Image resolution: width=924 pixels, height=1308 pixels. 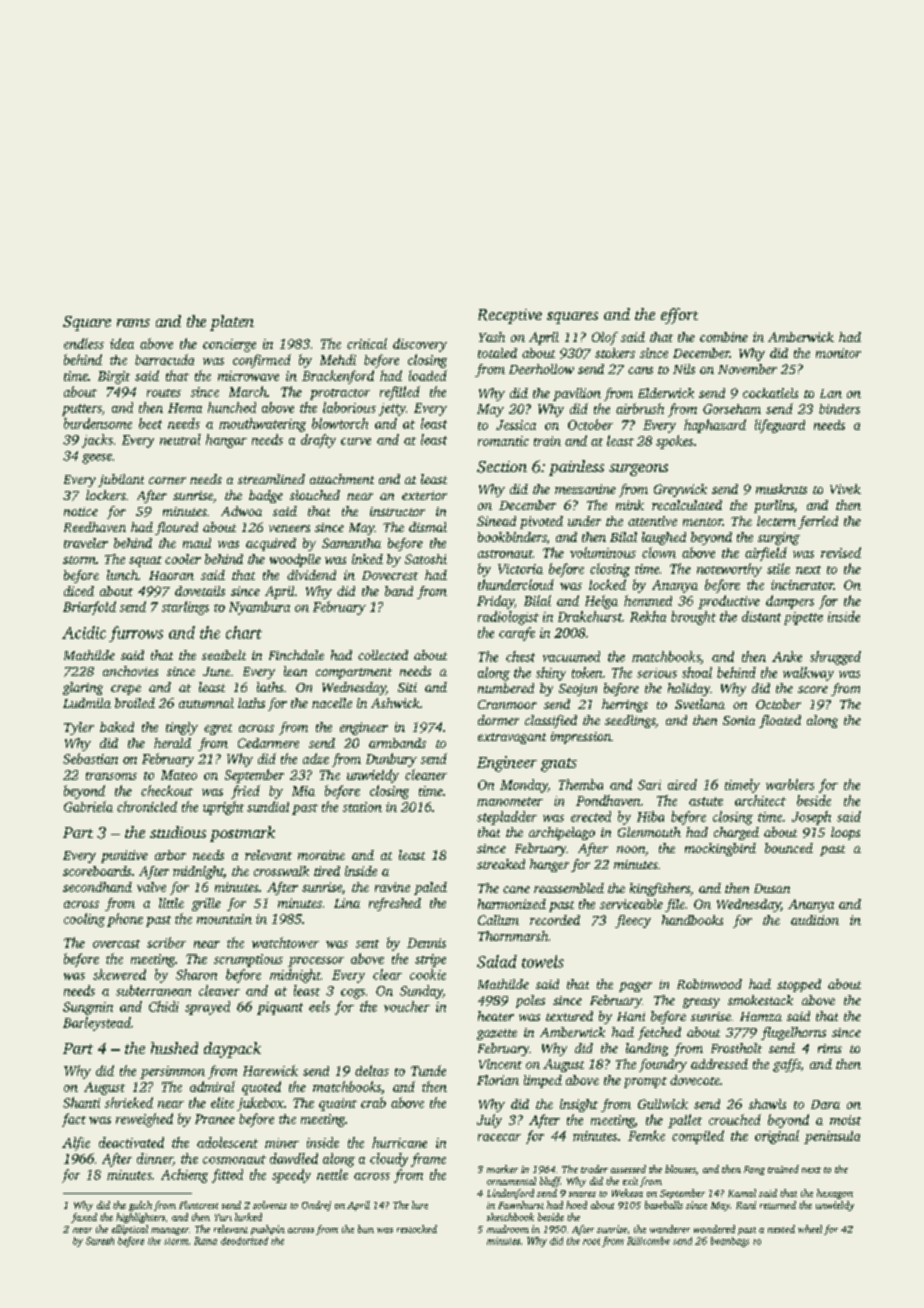 What do you see at coordinates (417, 1229) in the document?
I see `restocked` at bounding box center [417, 1229].
